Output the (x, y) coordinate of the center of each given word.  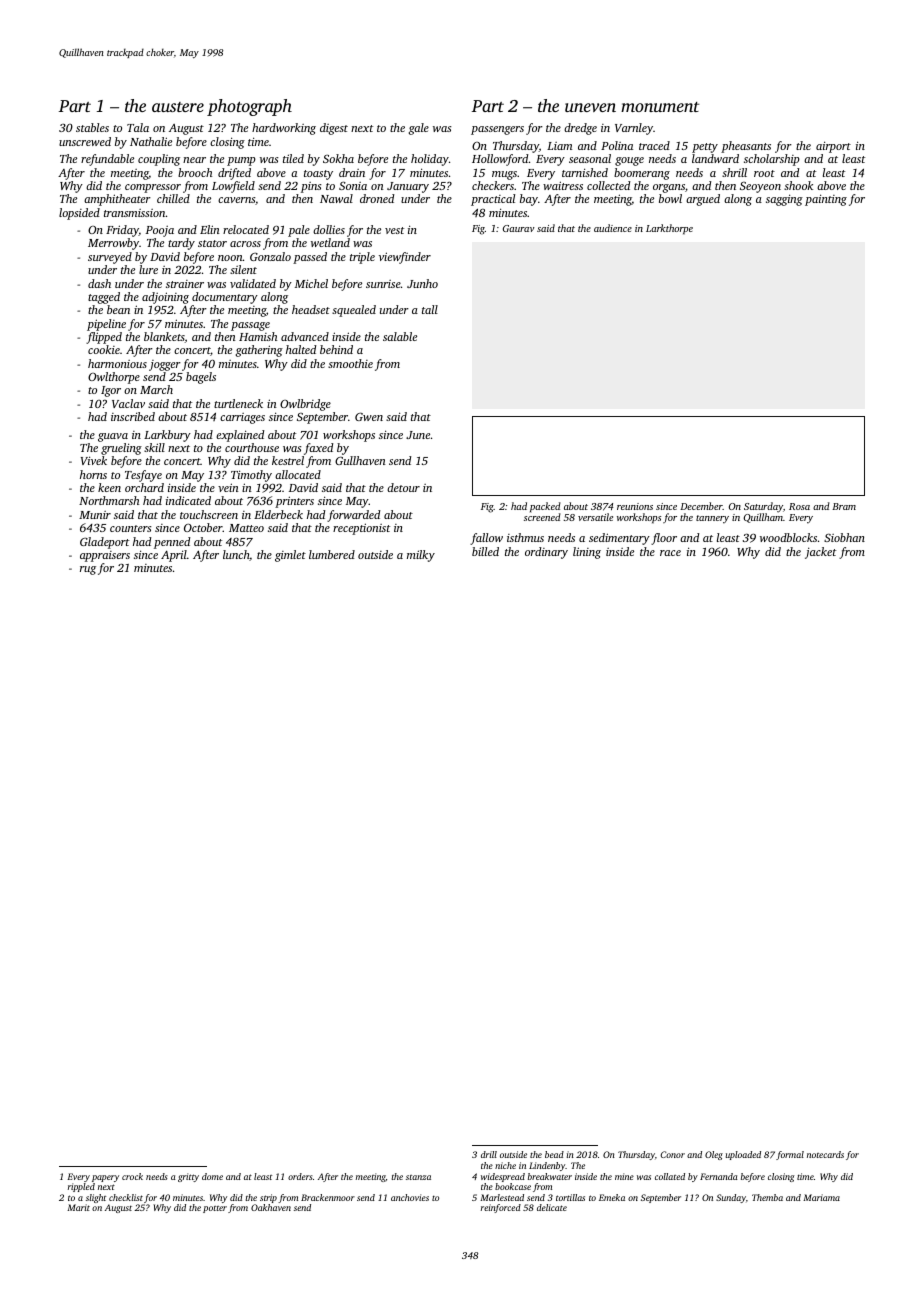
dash (99, 283)
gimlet (290, 556)
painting (826, 200)
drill (489, 1154)
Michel (311, 283)
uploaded (743, 1155)
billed (485, 551)
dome (212, 1176)
